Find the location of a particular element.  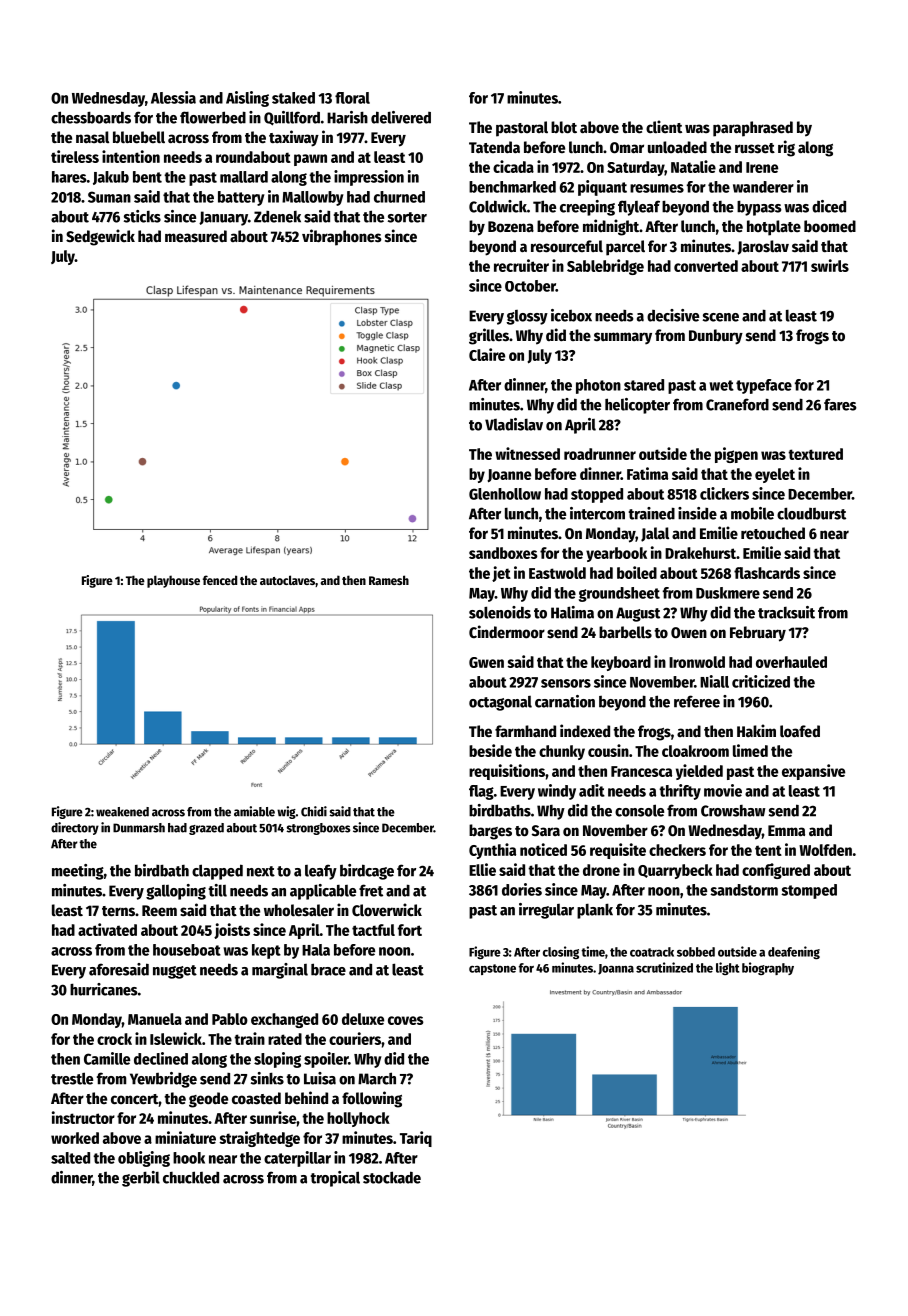

Drakehurst is located at coordinates (700, 553).
